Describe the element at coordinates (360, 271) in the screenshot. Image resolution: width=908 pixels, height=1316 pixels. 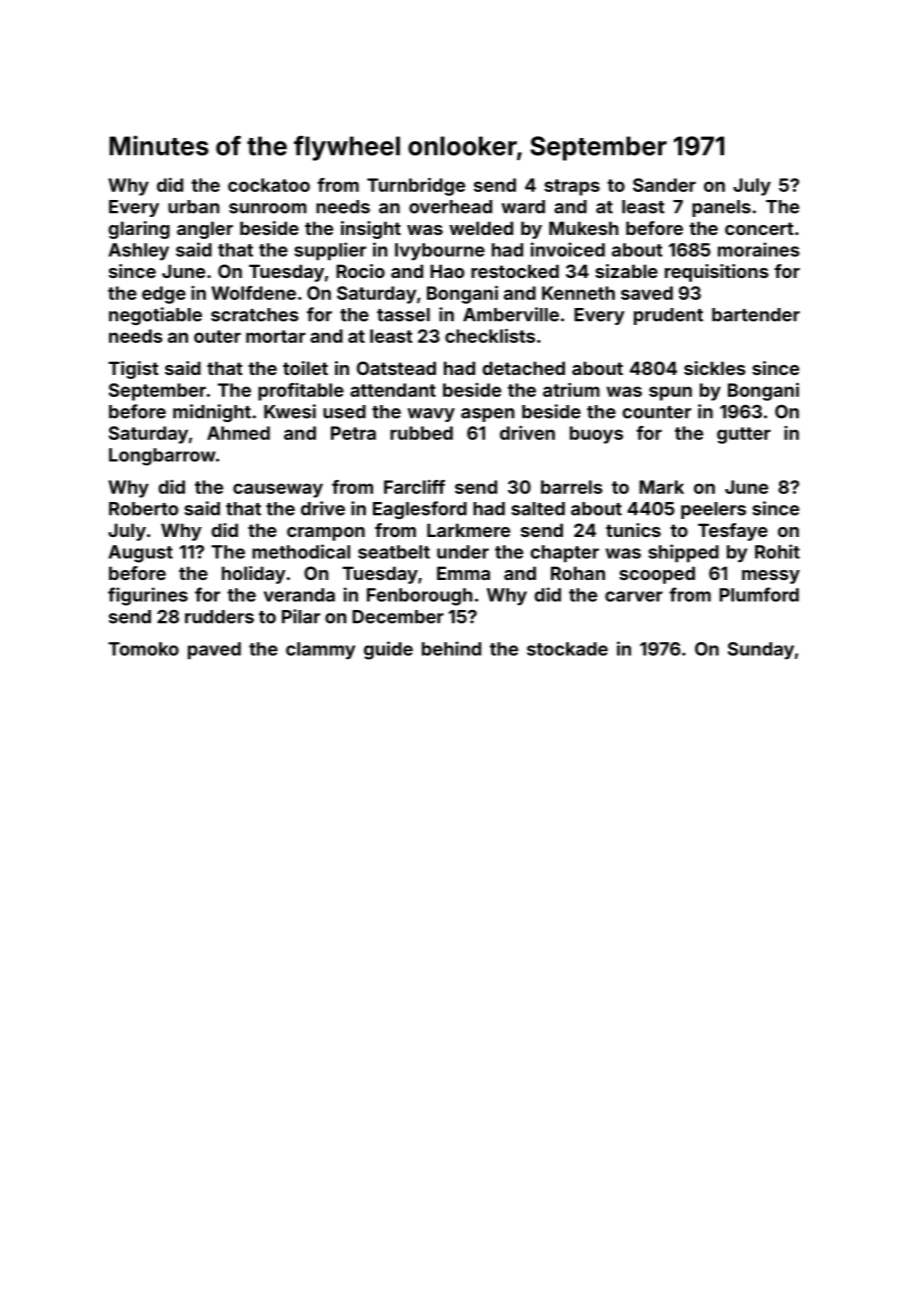
I see `Rocio` at that location.
